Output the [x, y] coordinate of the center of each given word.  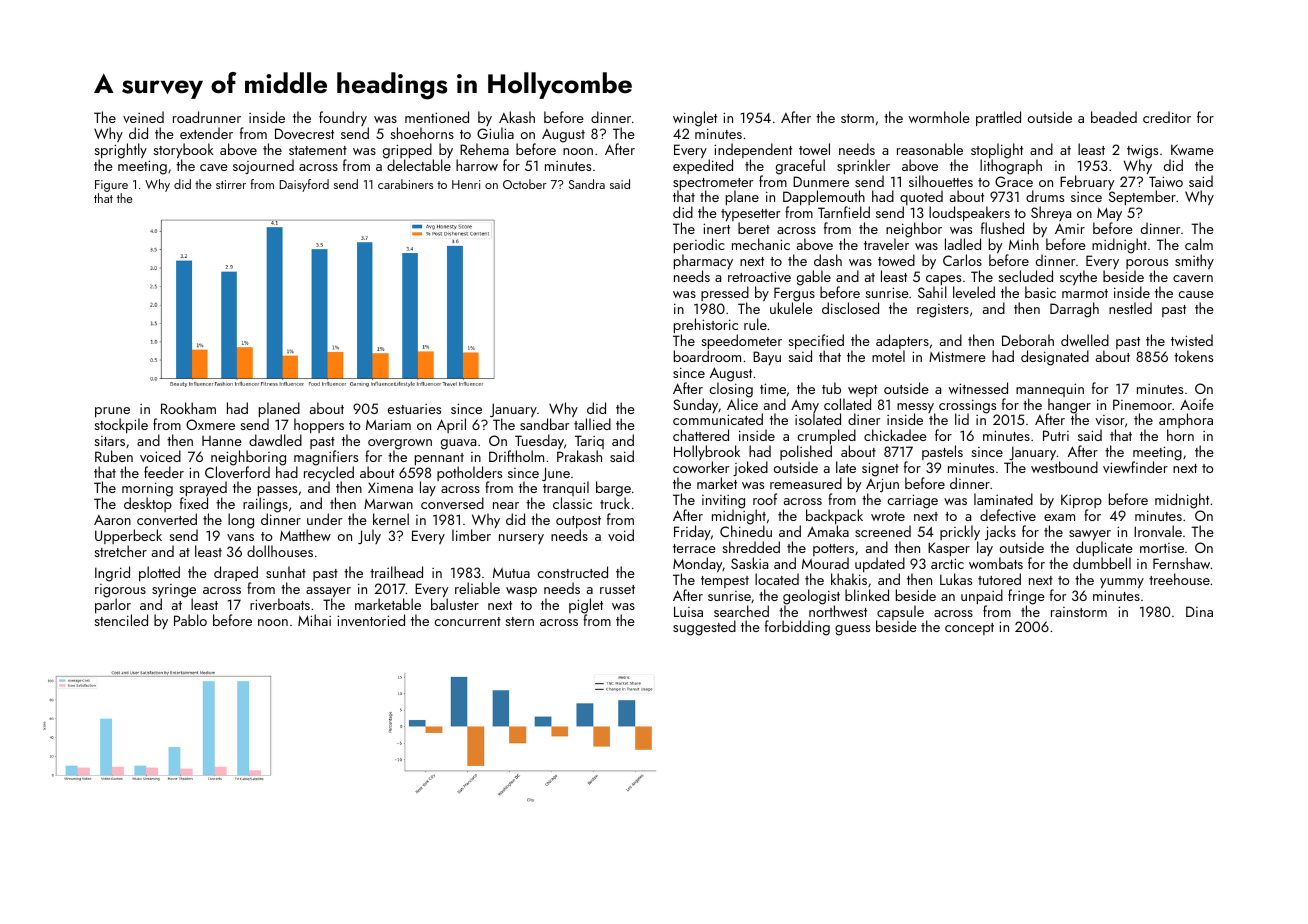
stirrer [231, 184]
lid [962, 419]
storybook [183, 150]
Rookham [188, 408]
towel [814, 149]
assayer [328, 592]
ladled [963, 244]
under [324, 519]
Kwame [1192, 149]
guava [458, 444]
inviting [723, 502]
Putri [1056, 435]
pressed [725, 293]
